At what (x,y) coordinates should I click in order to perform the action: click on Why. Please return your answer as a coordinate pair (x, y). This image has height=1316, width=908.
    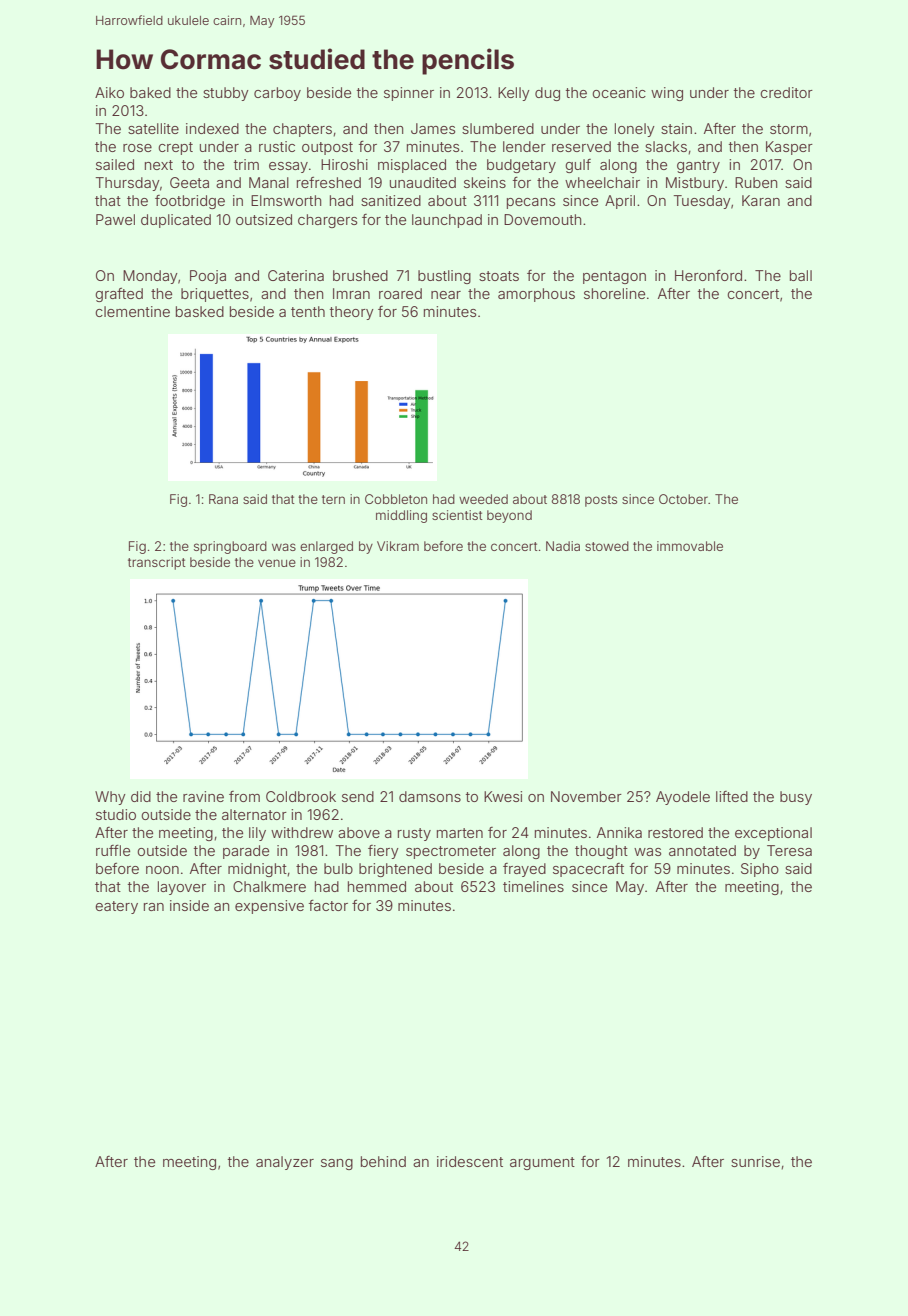
    Looking at the image, I should click on (110, 798).
